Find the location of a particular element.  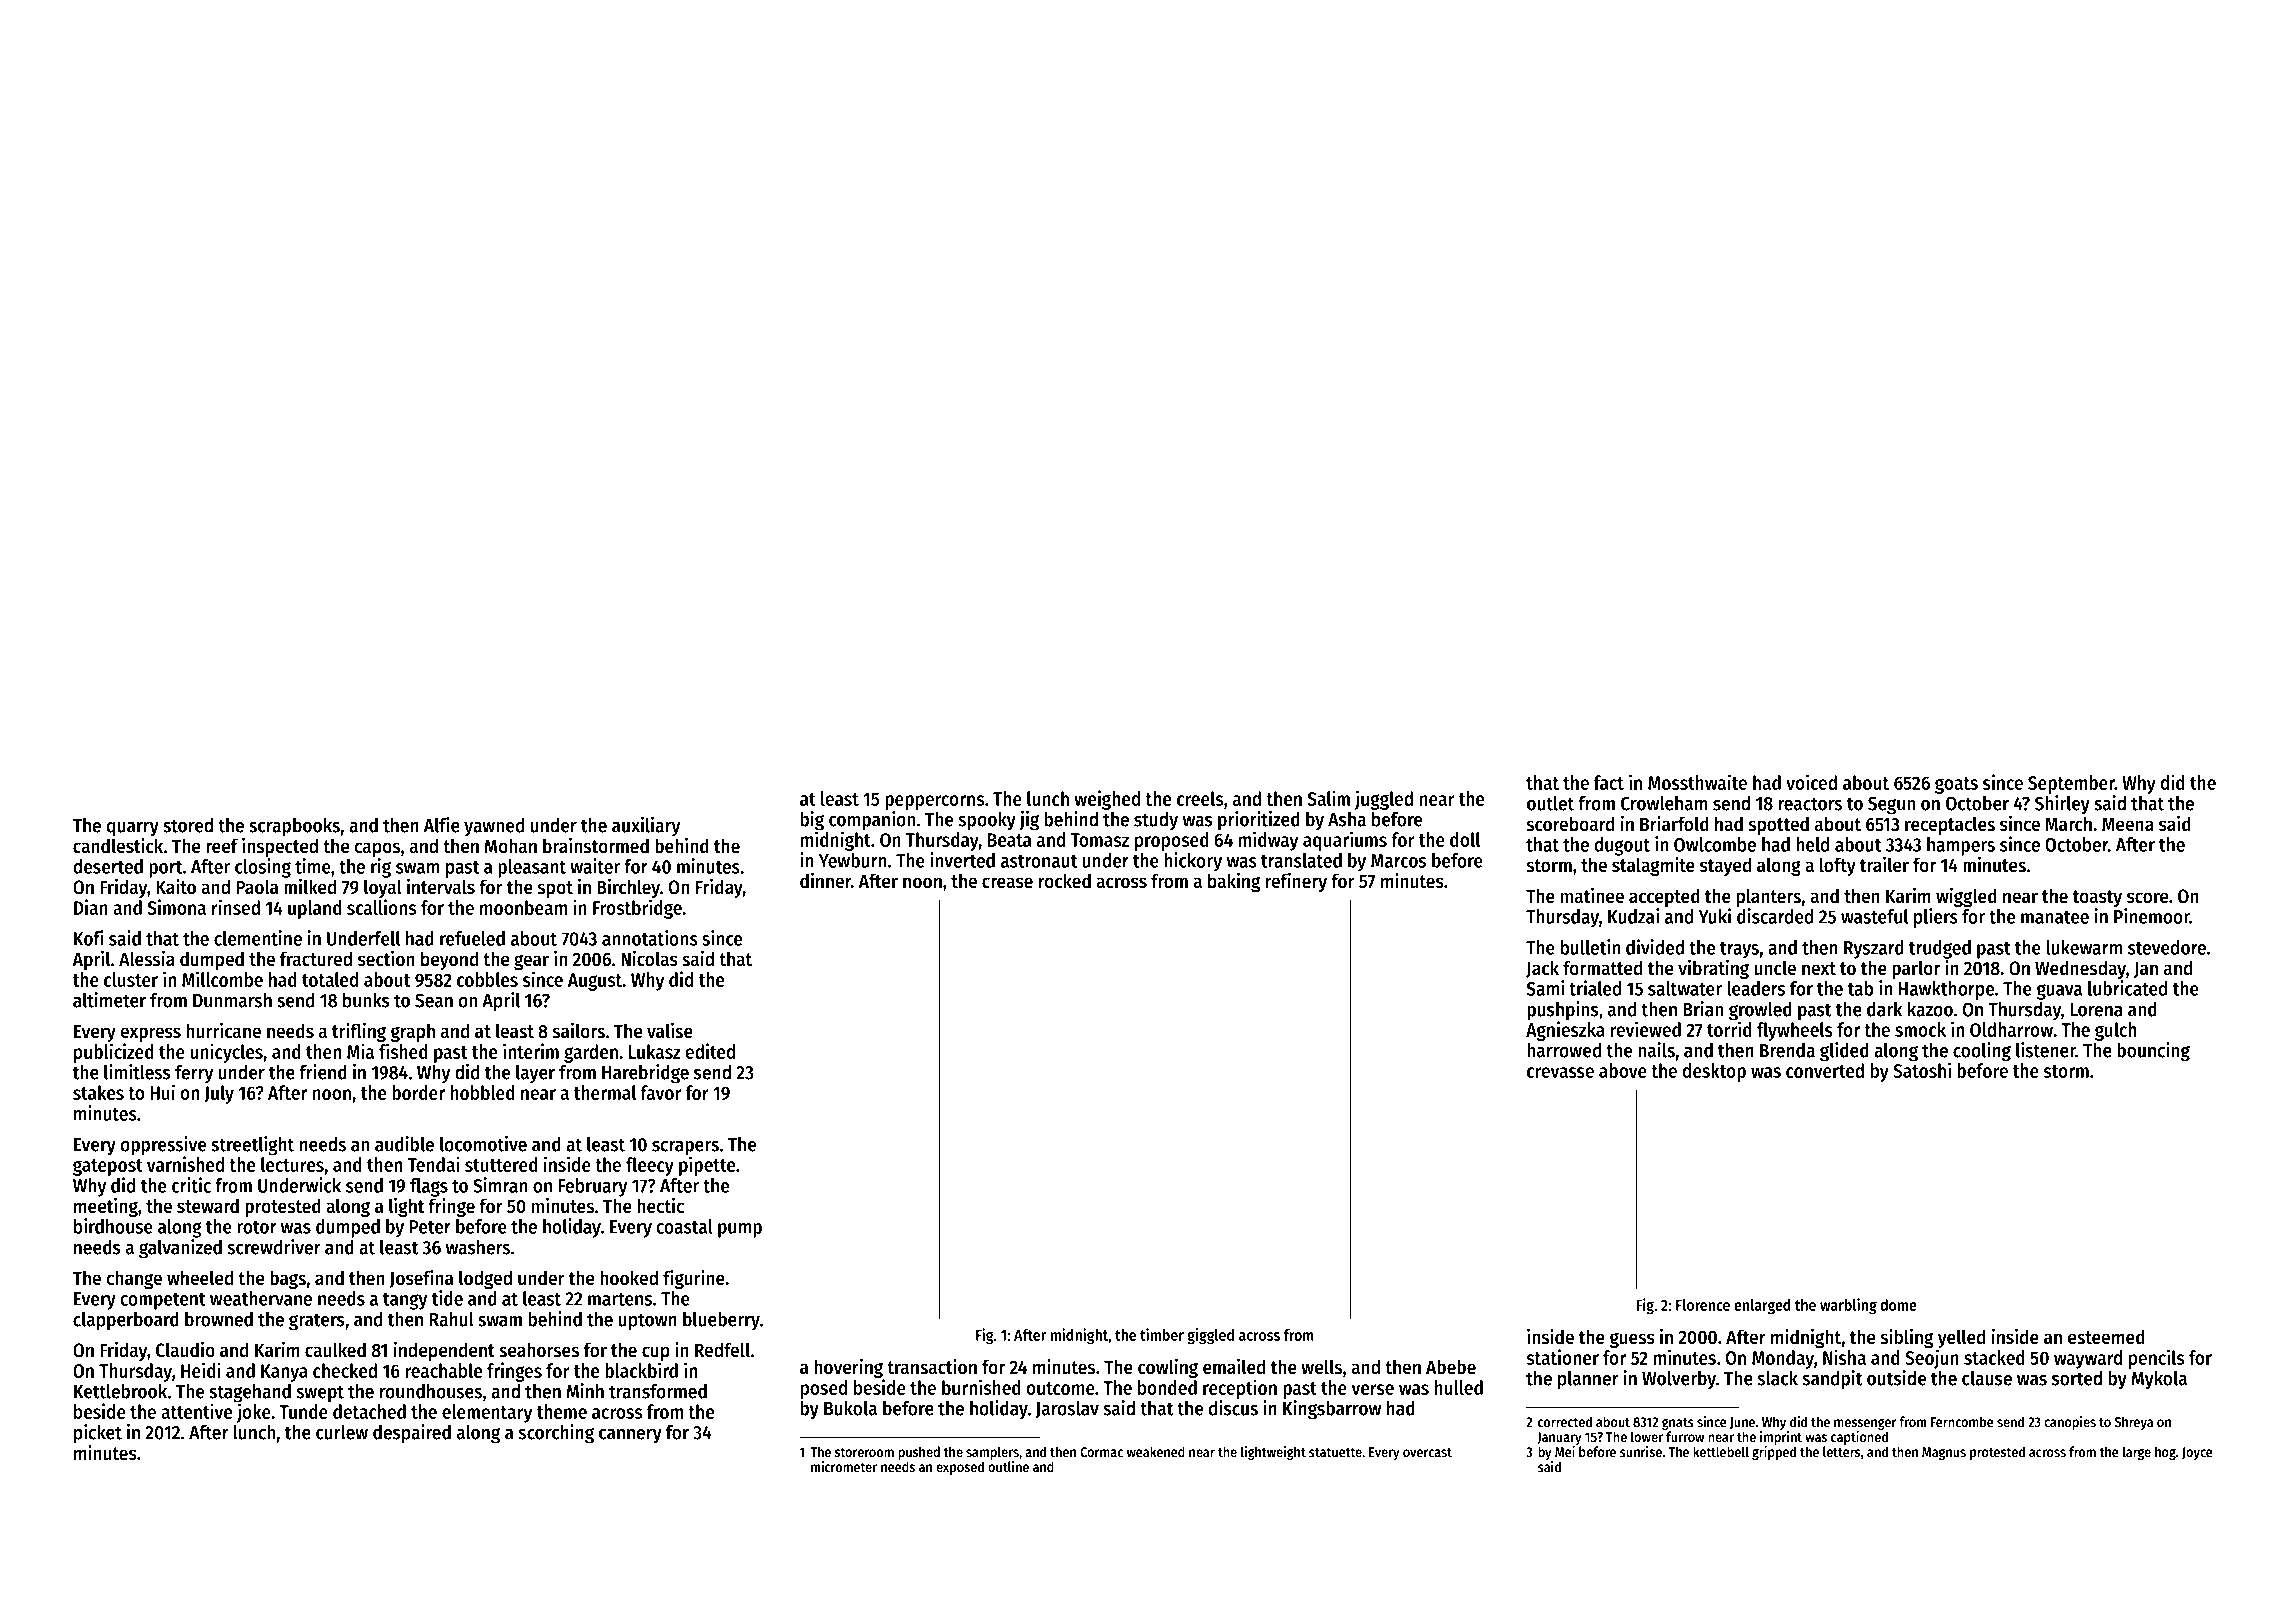

crevasse is located at coordinates (1560, 1072).
